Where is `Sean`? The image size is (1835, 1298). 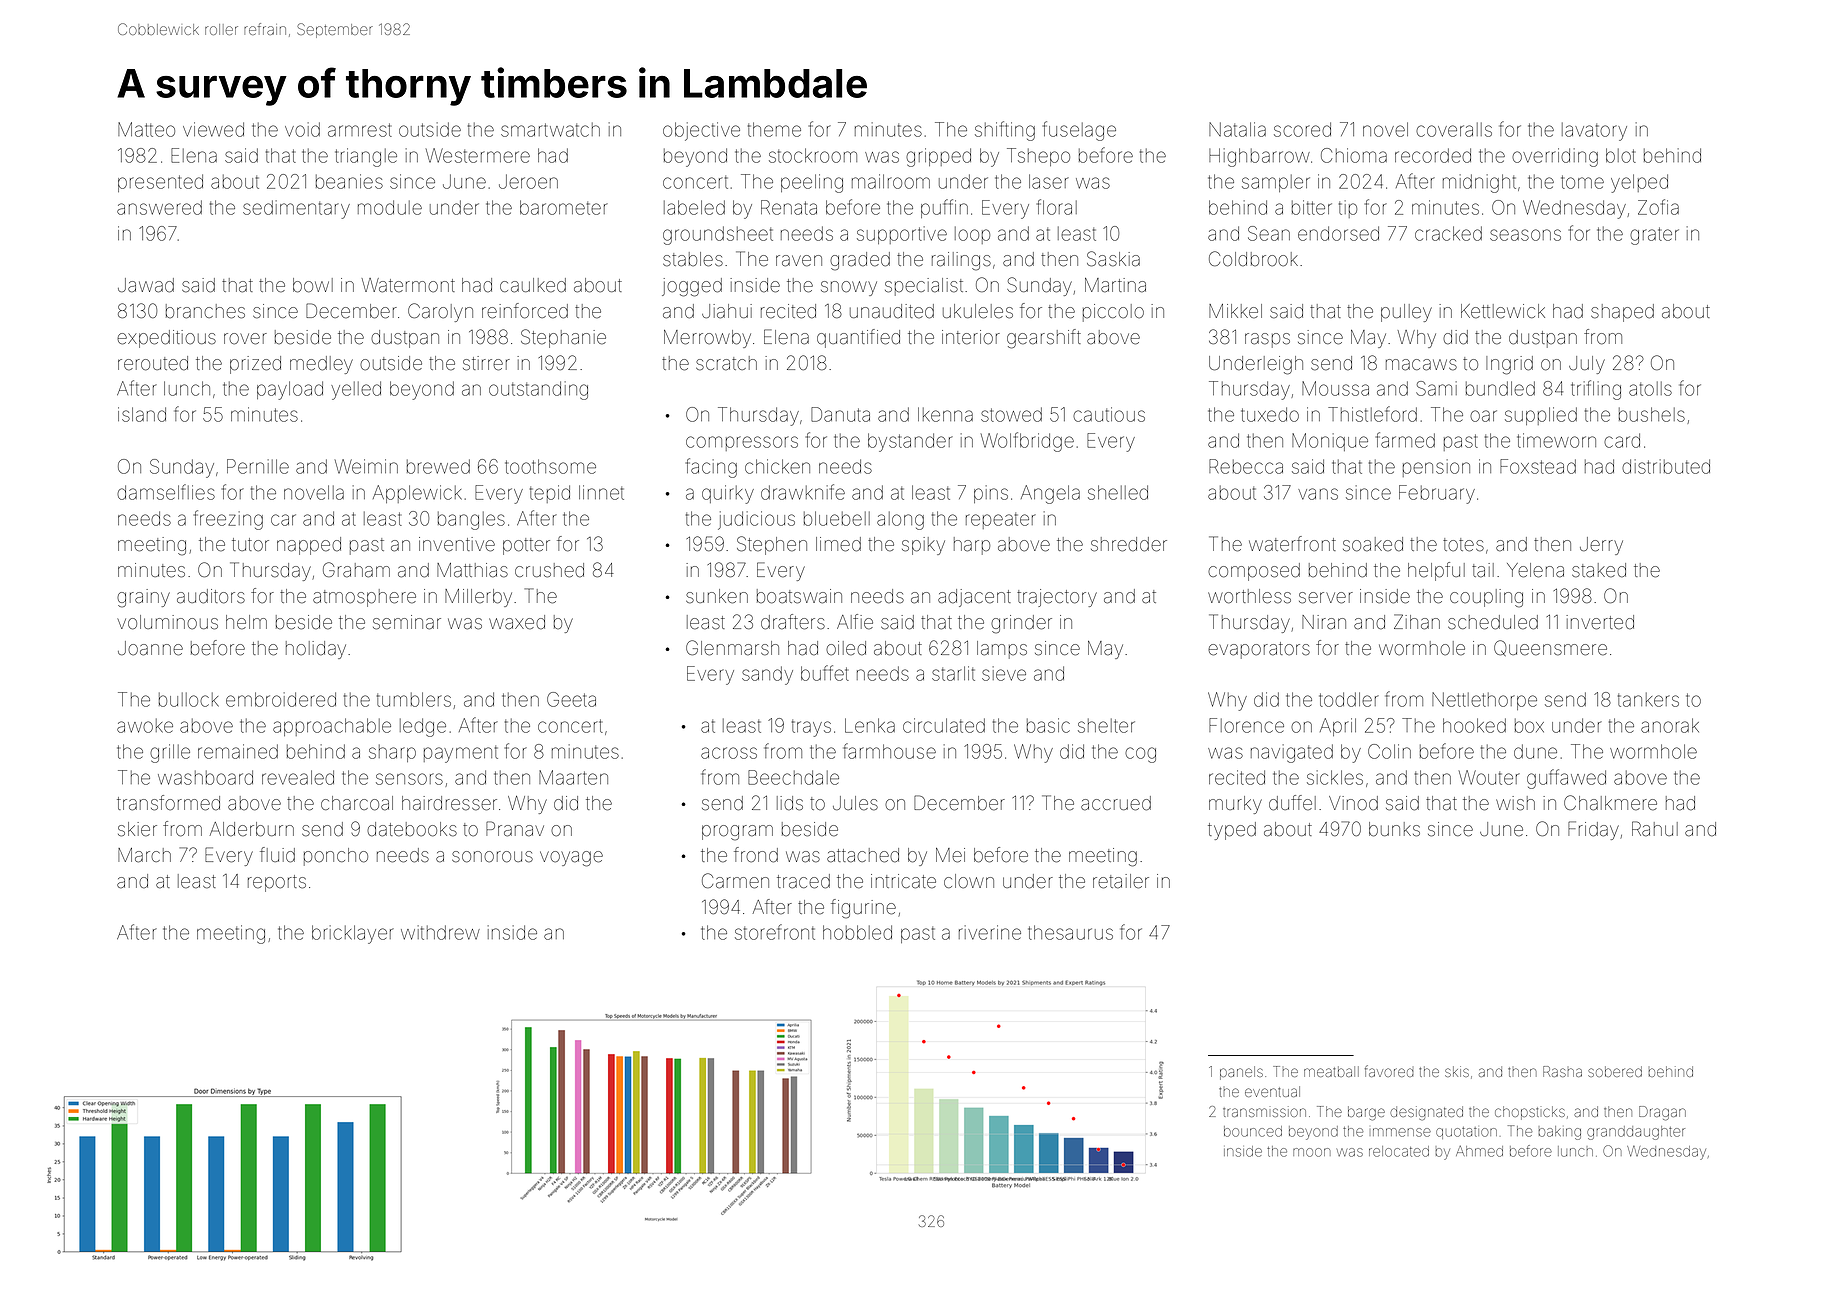
Sean is located at coordinates (1269, 233).
